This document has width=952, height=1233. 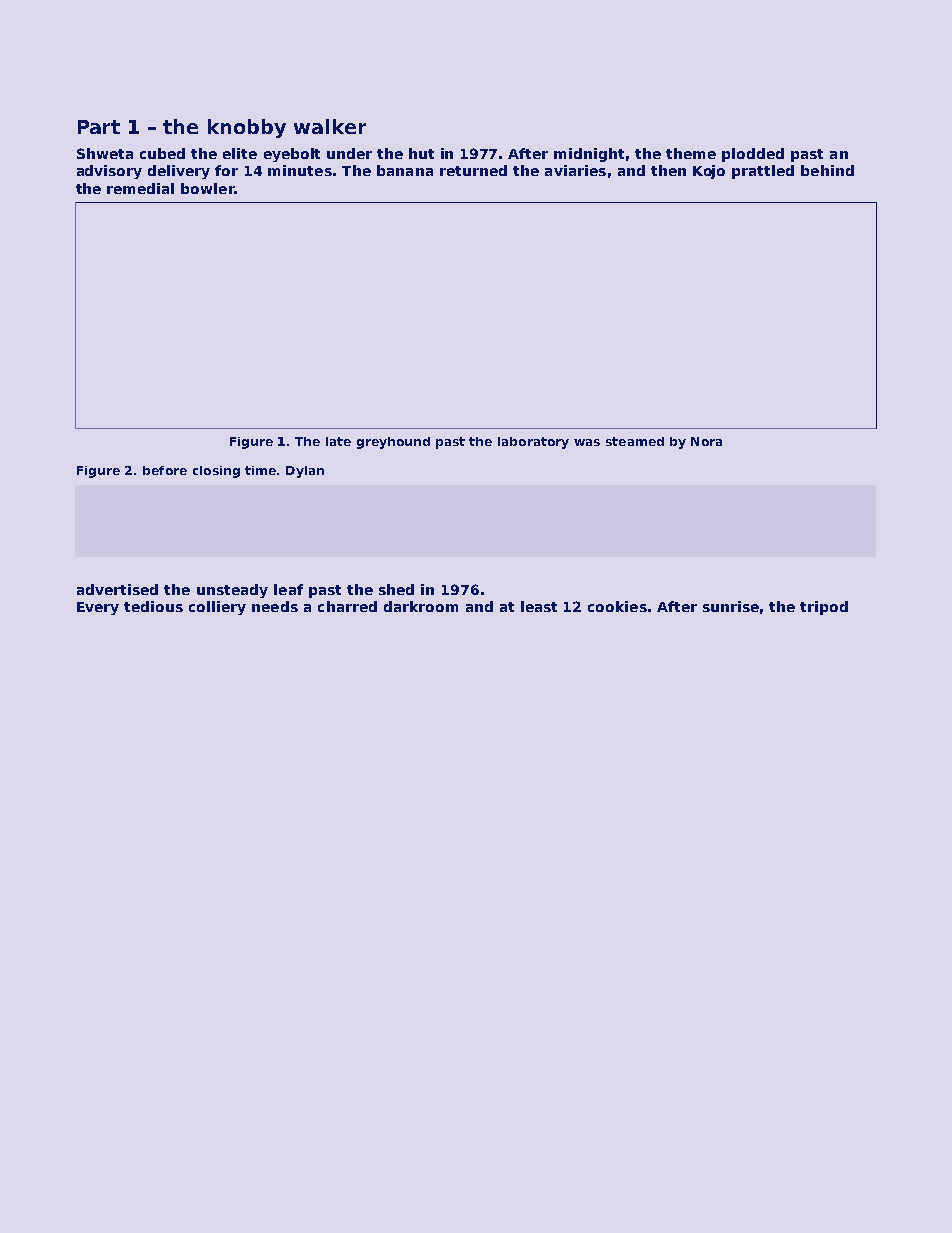 I want to click on hut, so click(x=421, y=153).
